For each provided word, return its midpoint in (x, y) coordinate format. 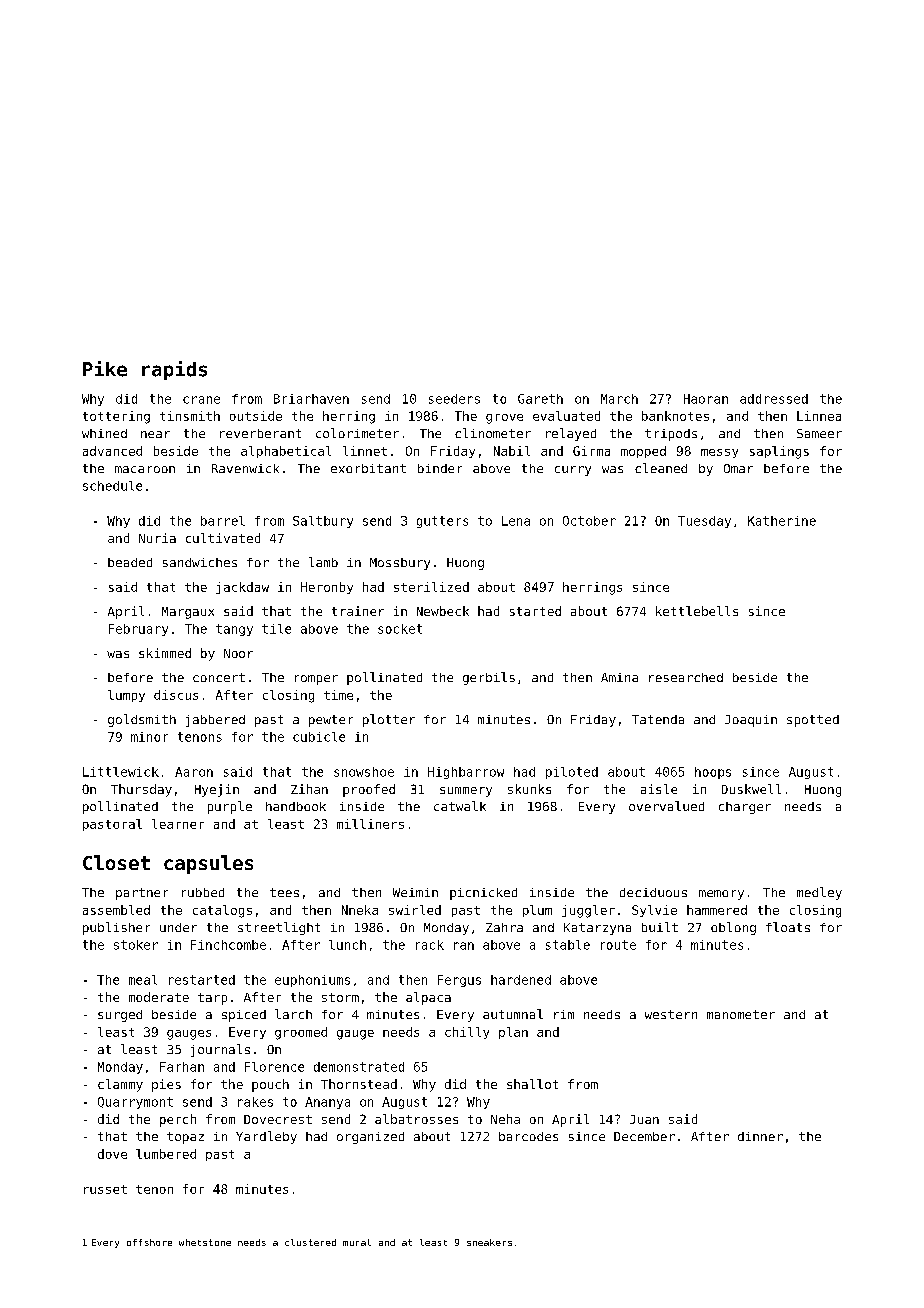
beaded (130, 562)
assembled (116, 910)
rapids (174, 370)
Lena (516, 521)
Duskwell (751, 789)
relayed (571, 434)
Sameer (819, 433)
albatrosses (416, 1119)
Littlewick (121, 772)
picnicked (483, 894)
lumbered (166, 1154)
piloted (572, 773)
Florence (274, 1067)
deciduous (653, 892)
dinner (760, 1136)
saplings (779, 452)
